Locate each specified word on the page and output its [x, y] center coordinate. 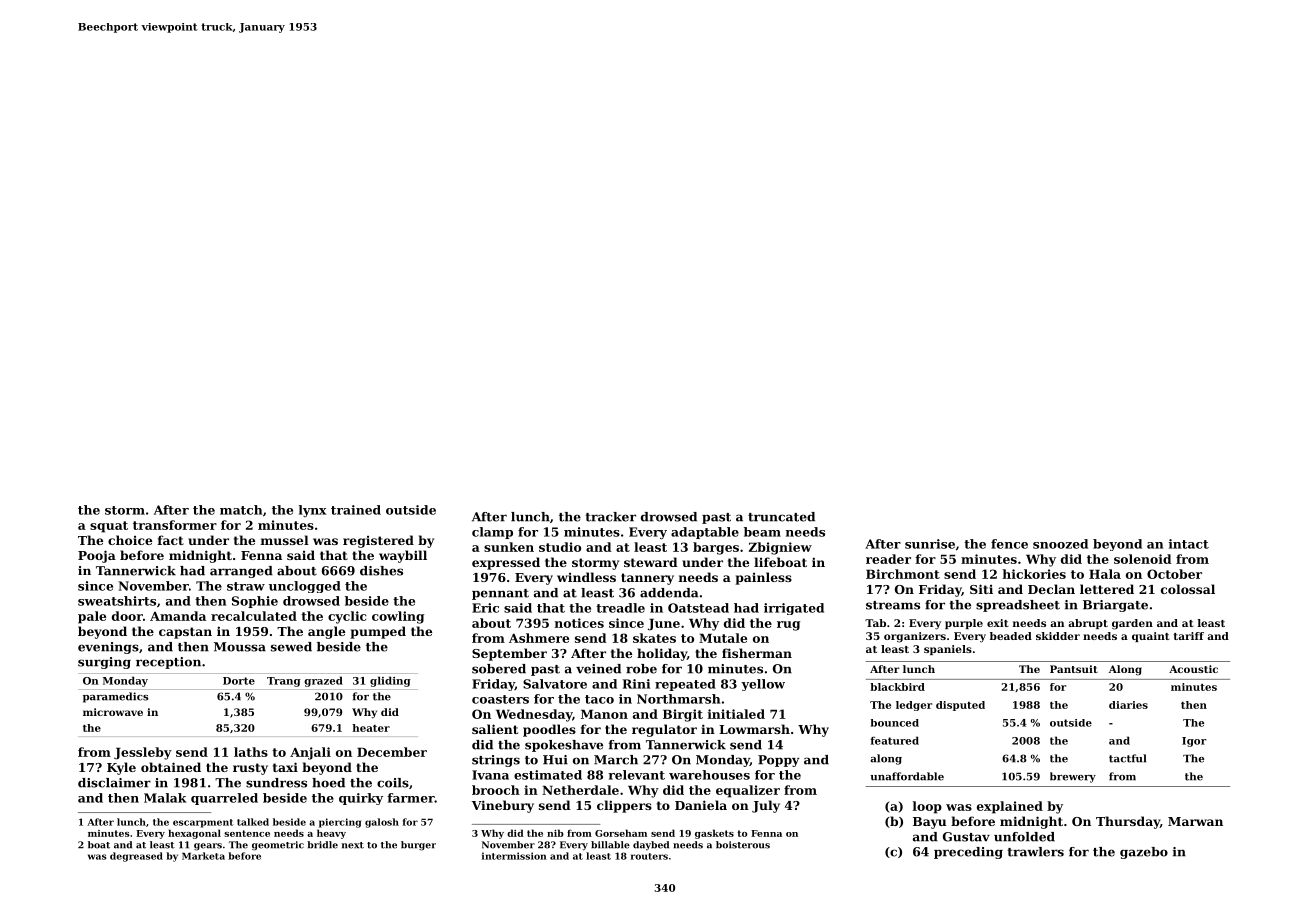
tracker [610, 517]
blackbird [897, 687]
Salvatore [555, 684]
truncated [781, 517]
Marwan [1195, 821]
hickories [1034, 574]
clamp [492, 533]
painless [763, 578]
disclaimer [114, 783]
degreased [136, 857]
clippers [624, 806]
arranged [241, 572]
